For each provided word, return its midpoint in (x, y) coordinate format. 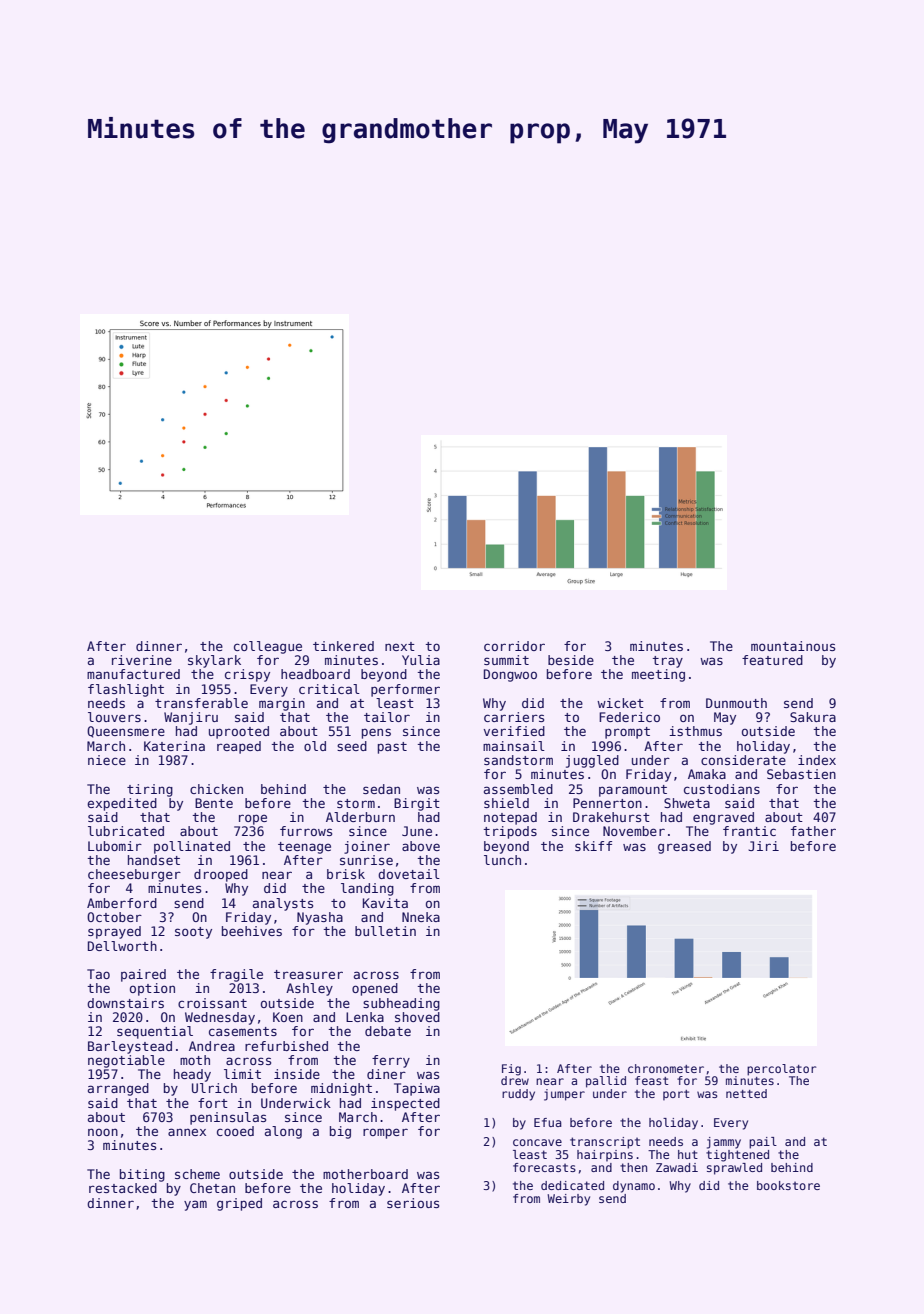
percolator (781, 1070)
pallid (606, 1082)
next (400, 646)
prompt (627, 733)
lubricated (126, 831)
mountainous (793, 646)
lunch (502, 860)
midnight (341, 1089)
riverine (142, 660)
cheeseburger (134, 875)
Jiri (763, 846)
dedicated (572, 1185)
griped (239, 1204)
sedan (381, 789)
